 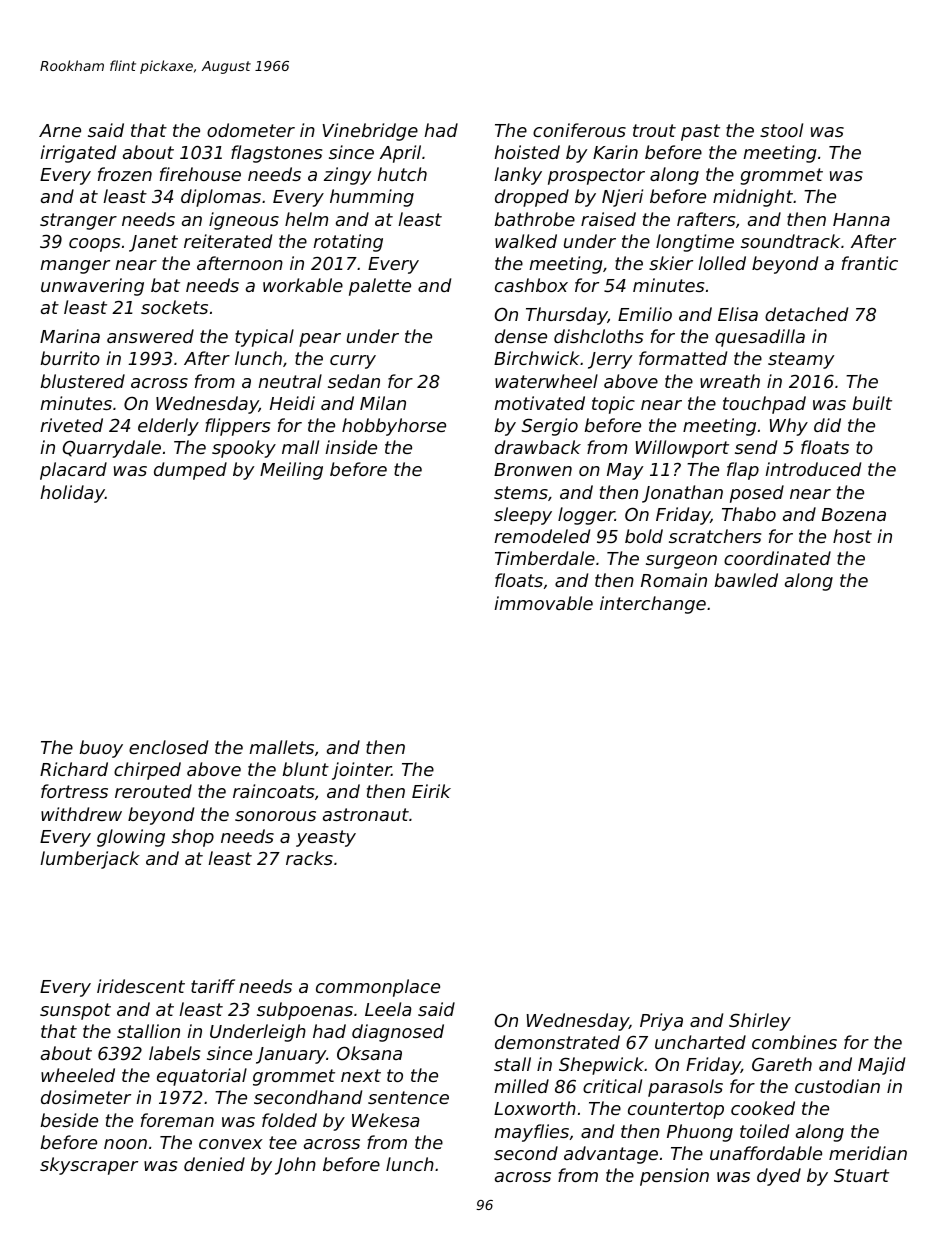 I want to click on soundtrack, so click(x=790, y=241).
